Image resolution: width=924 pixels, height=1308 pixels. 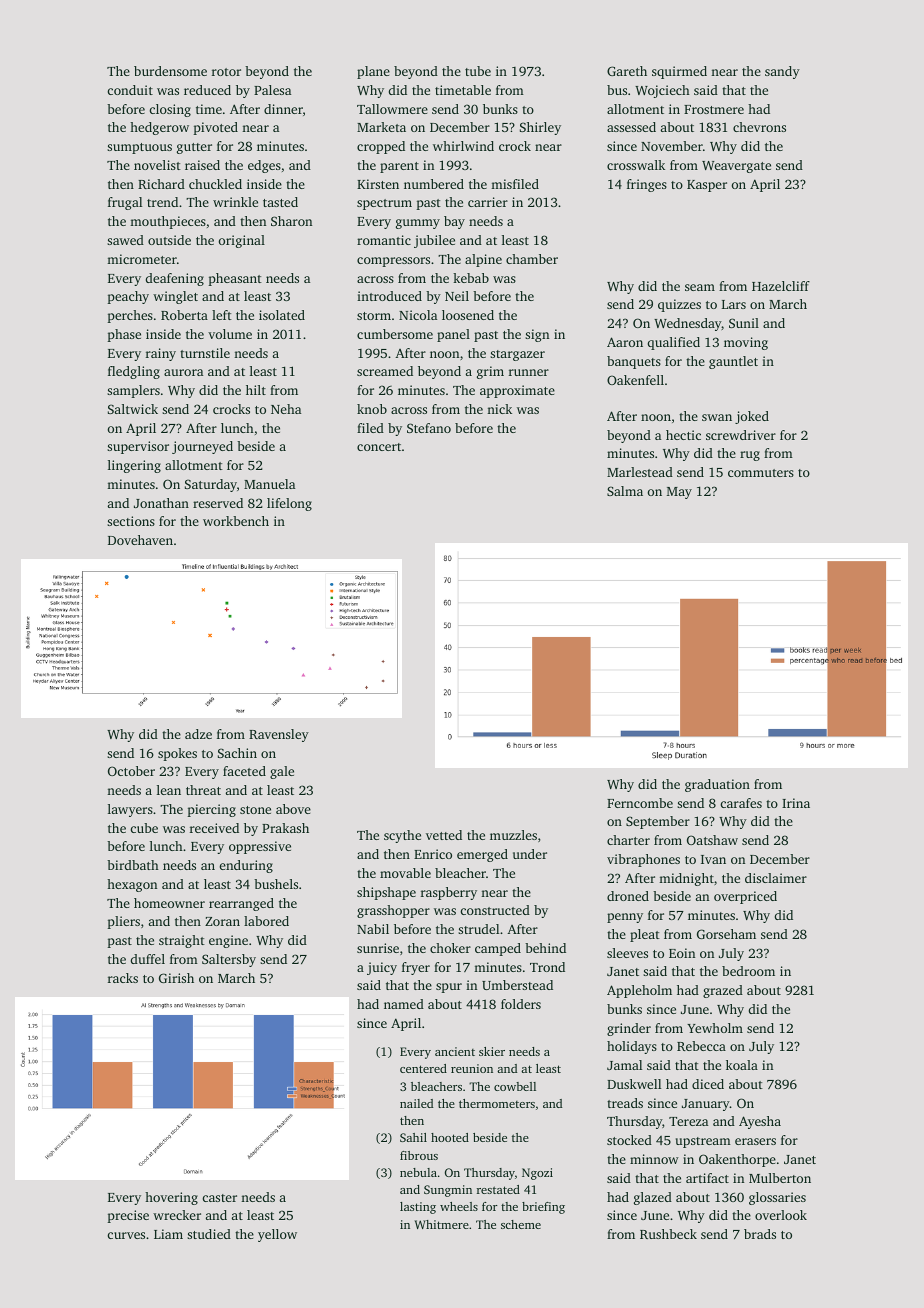 I want to click on behind, so click(x=545, y=948).
